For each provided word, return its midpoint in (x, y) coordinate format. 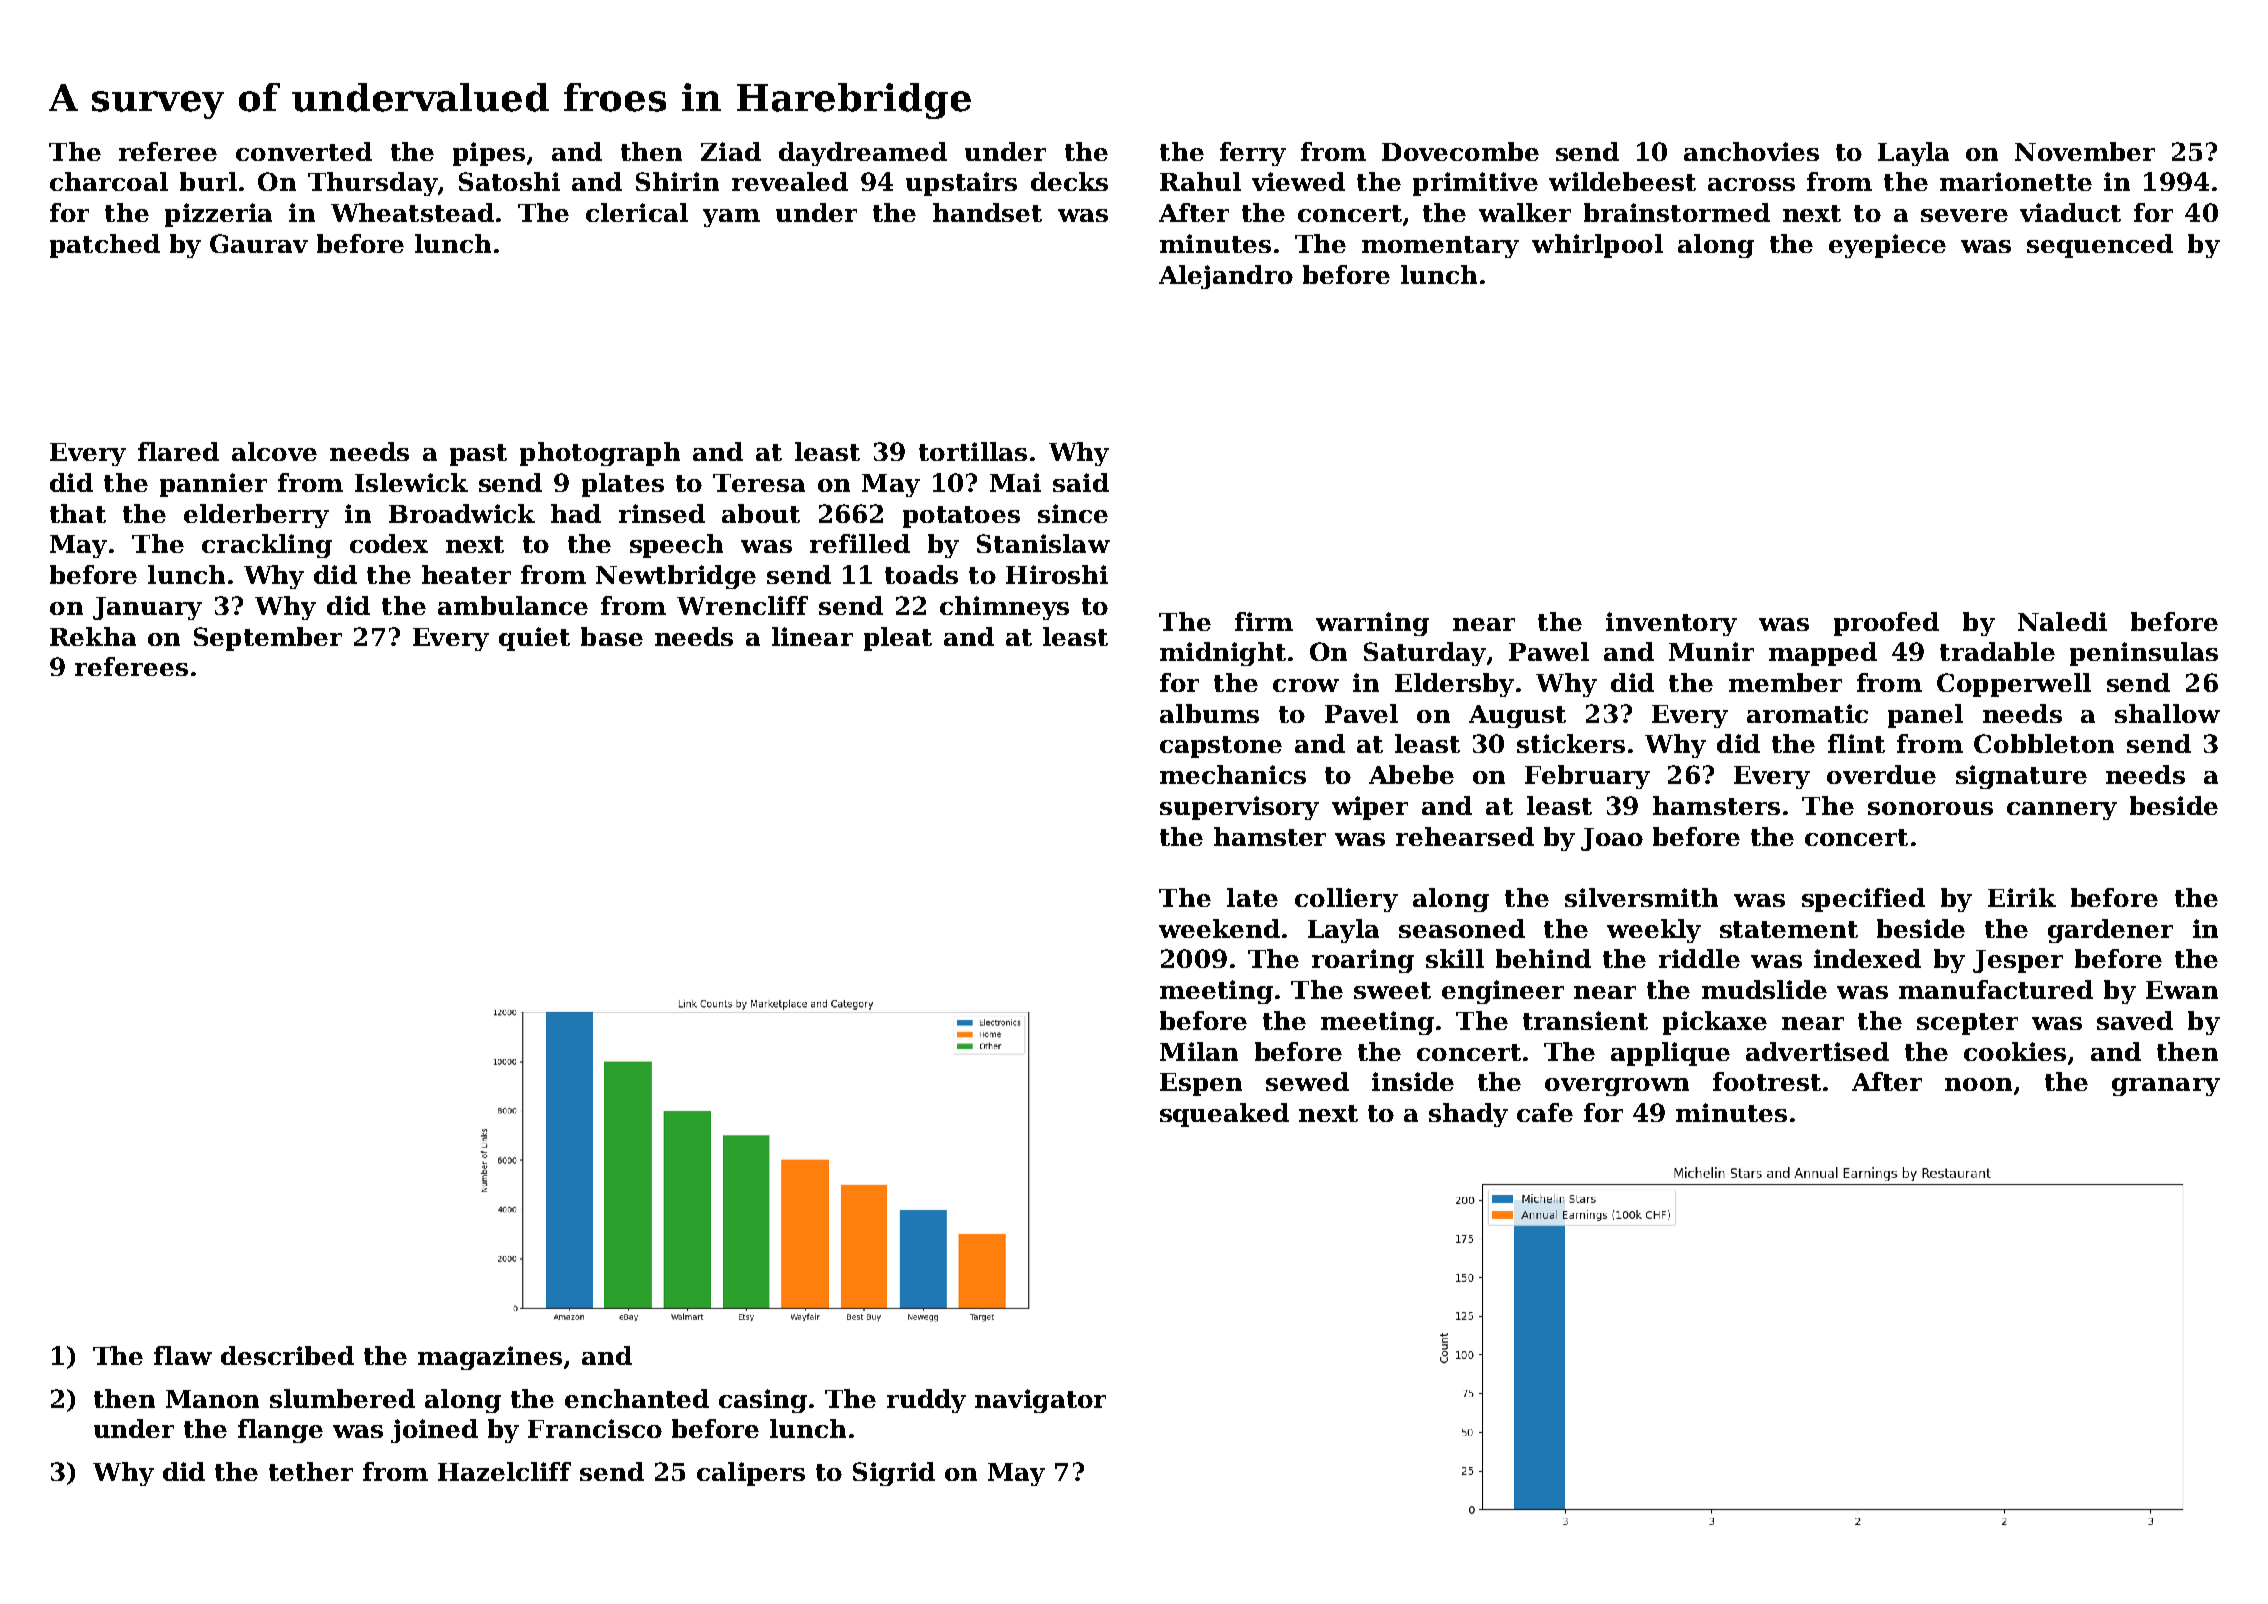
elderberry (256, 516)
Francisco (595, 1428)
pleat (898, 639)
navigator (1040, 1401)
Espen (1201, 1084)
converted (304, 151)
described (287, 1355)
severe (1964, 215)
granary (2166, 1087)
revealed (790, 181)
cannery (2062, 811)
